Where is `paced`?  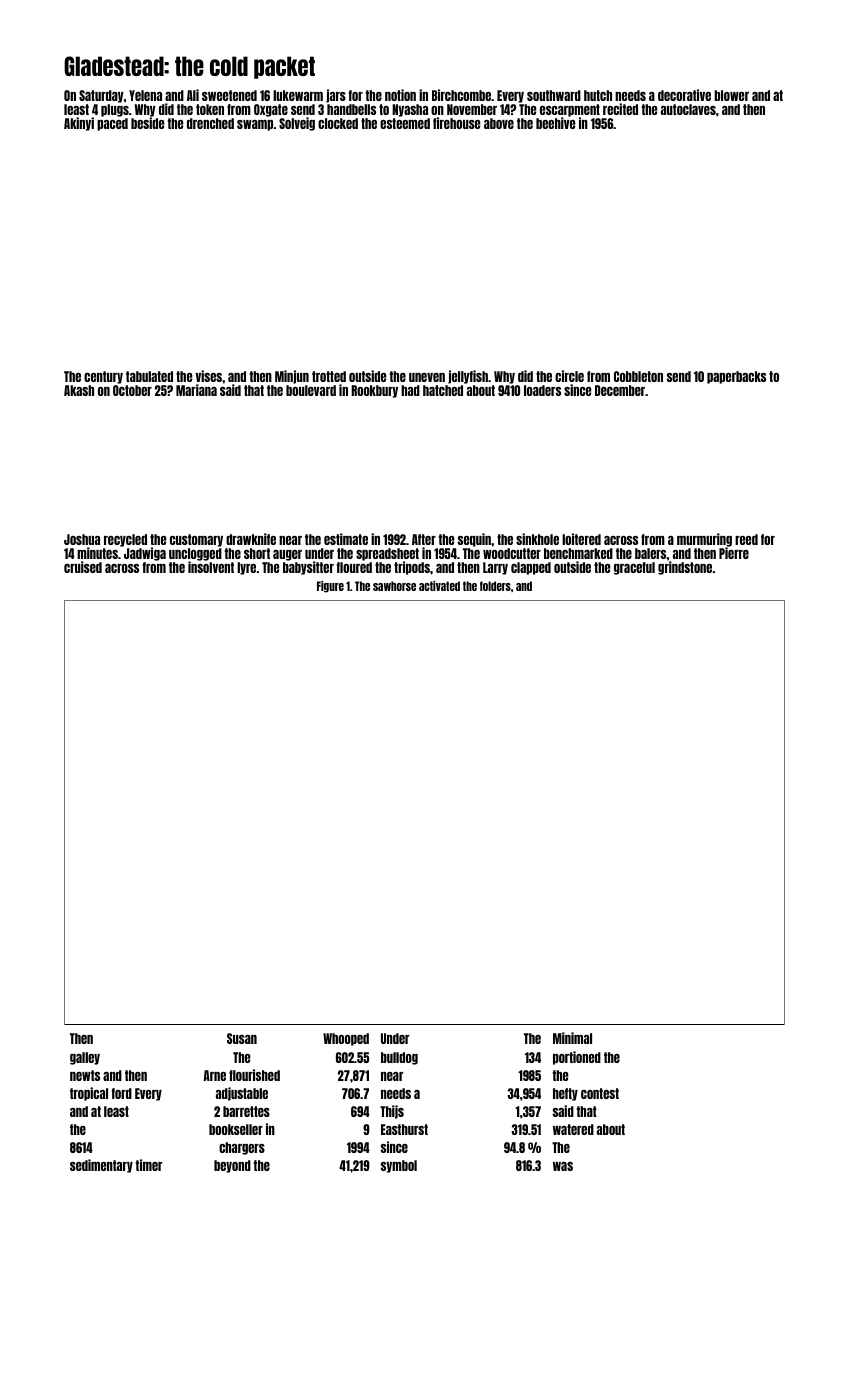
paced is located at coordinates (112, 124).
